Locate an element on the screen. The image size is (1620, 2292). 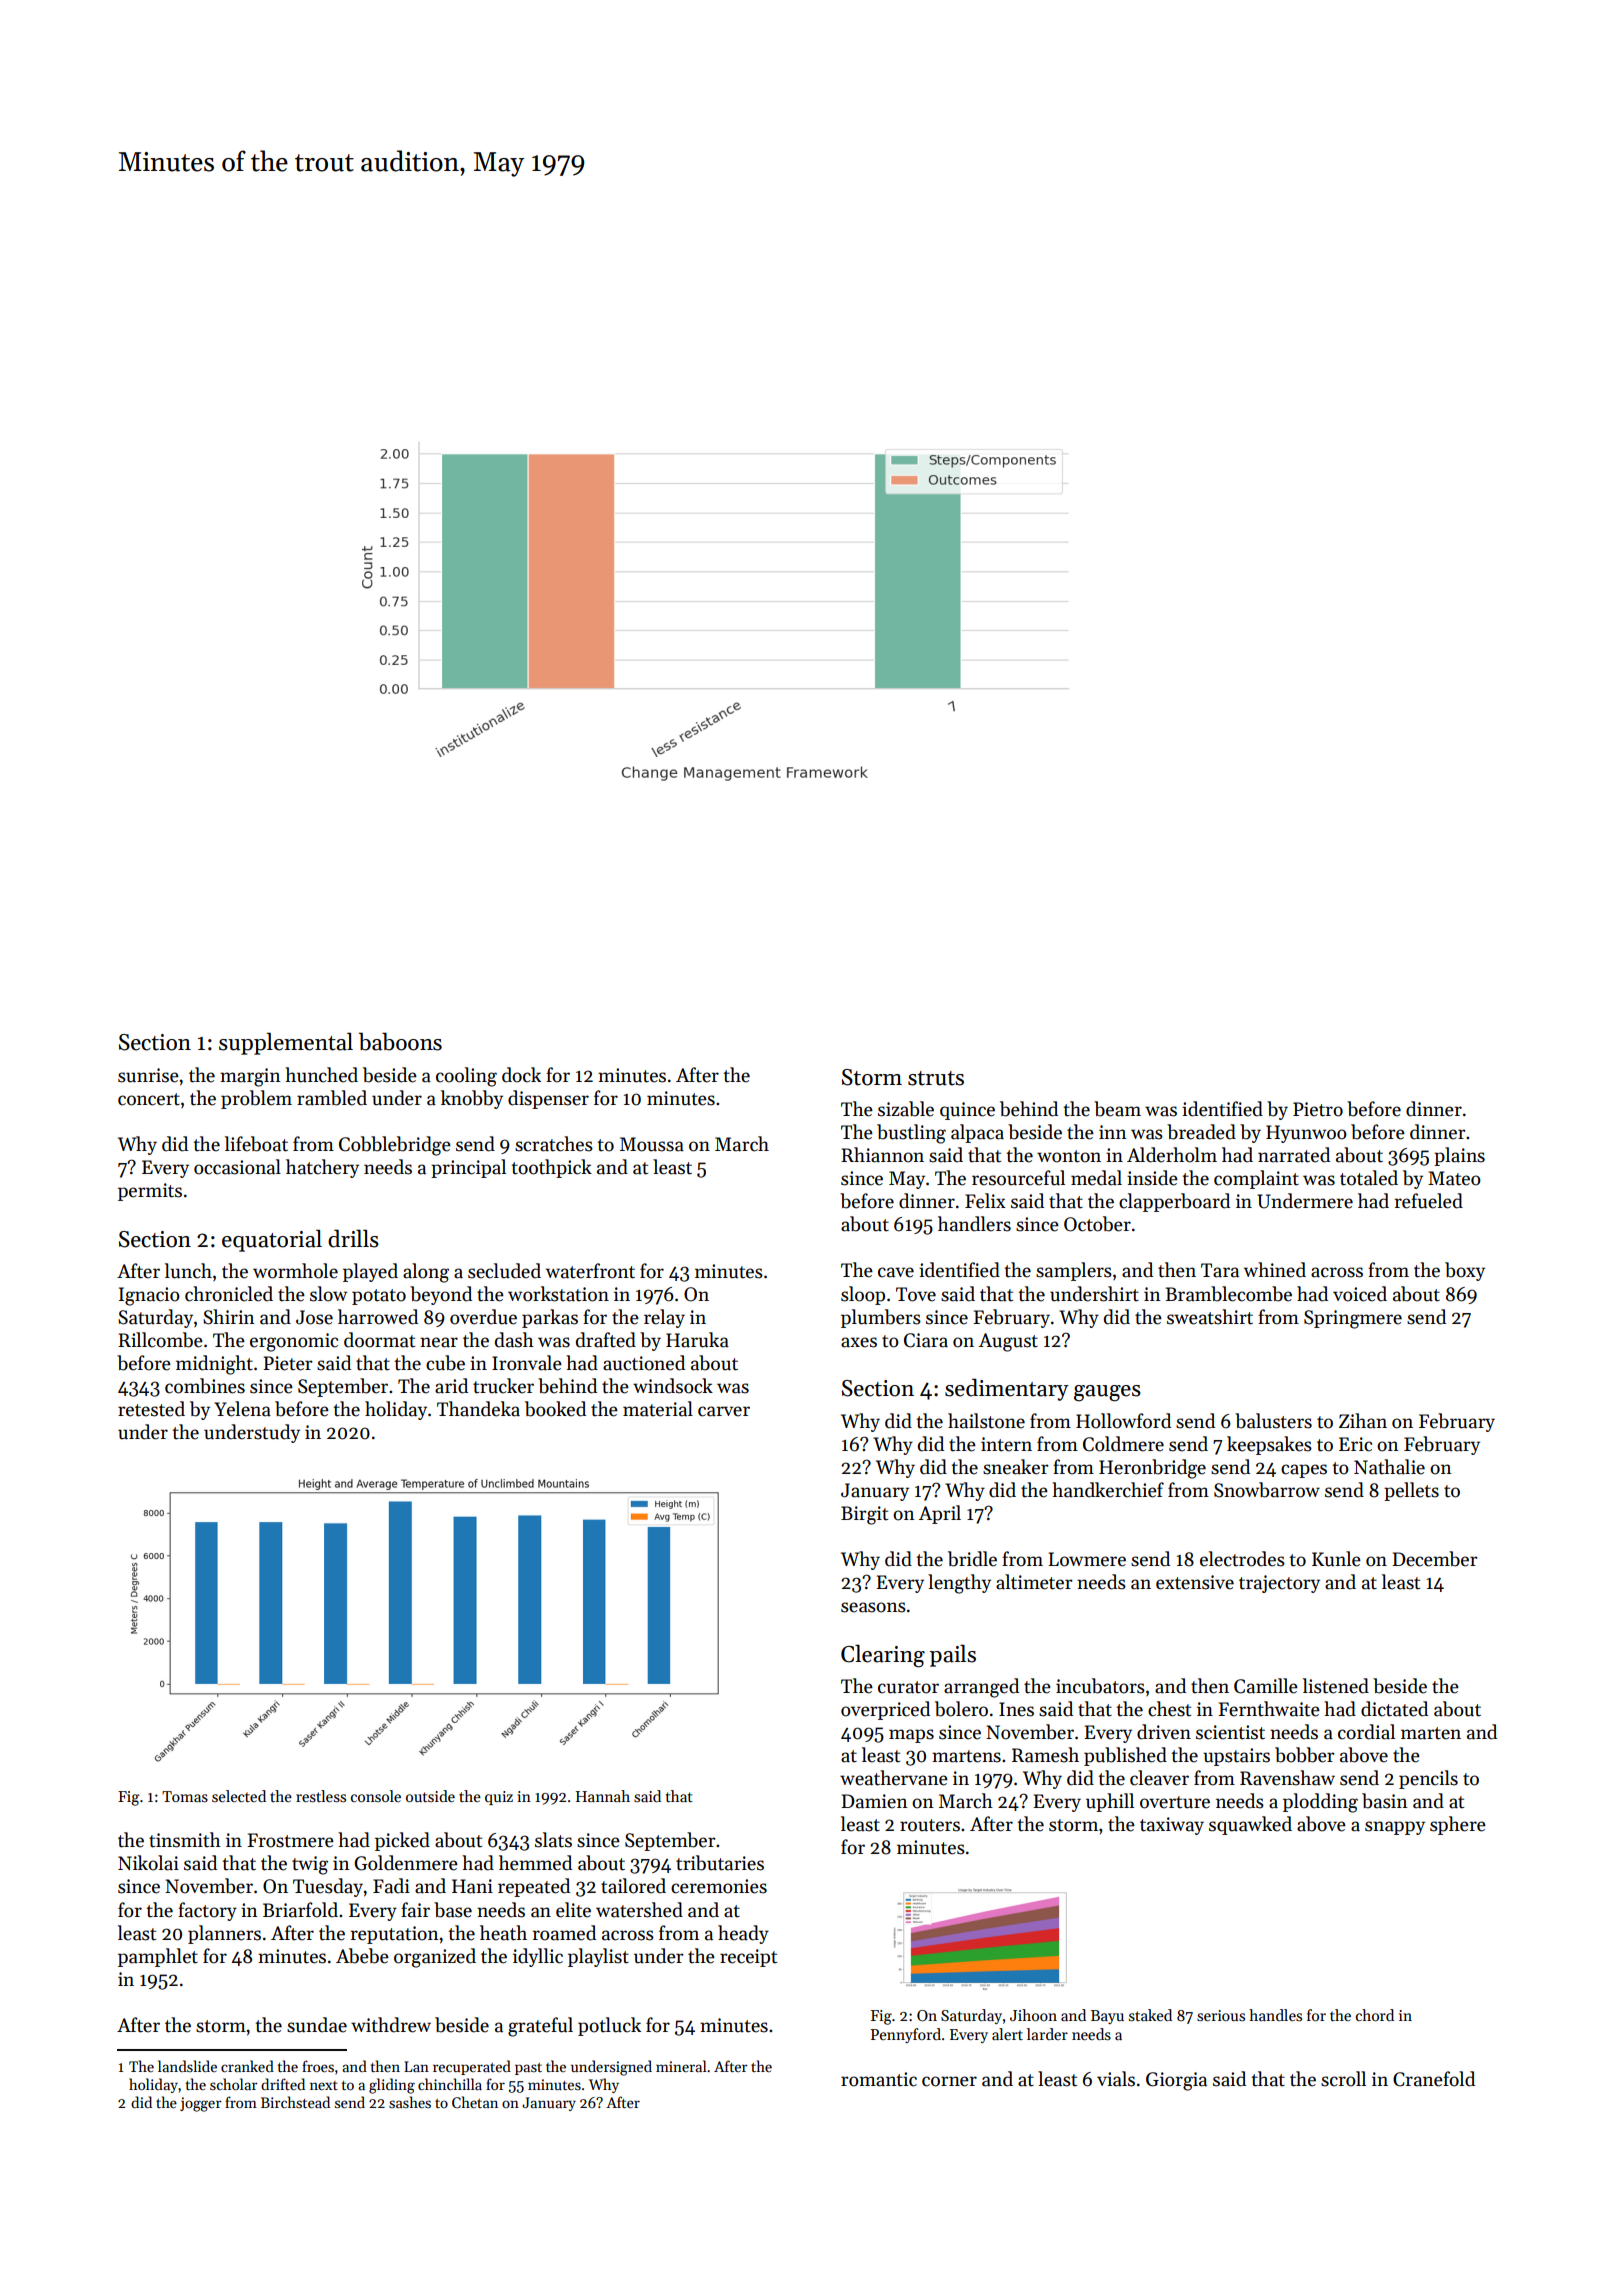
pamphlet is located at coordinates (158, 1957).
